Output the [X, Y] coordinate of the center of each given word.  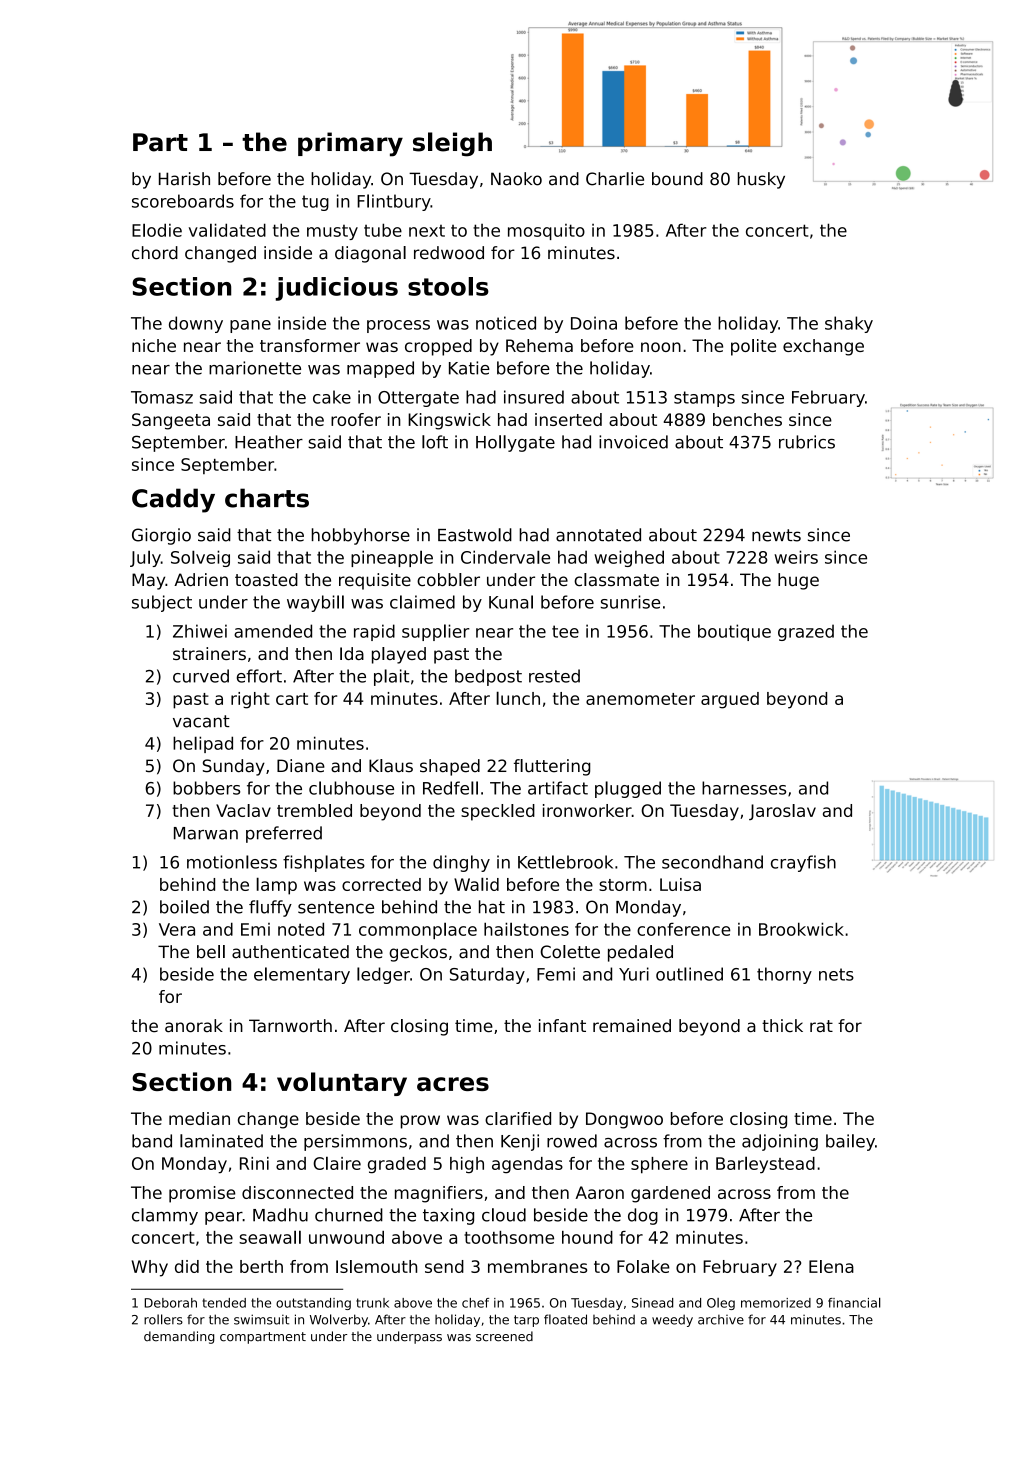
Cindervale [505, 557]
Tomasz [162, 397]
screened [504, 1336]
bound [677, 179]
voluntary [342, 1084]
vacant [201, 721]
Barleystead [765, 1165]
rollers [163, 1319]
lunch [518, 698]
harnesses [744, 788]
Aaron [599, 1192]
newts [776, 535]
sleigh [452, 144]
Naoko [516, 179]
